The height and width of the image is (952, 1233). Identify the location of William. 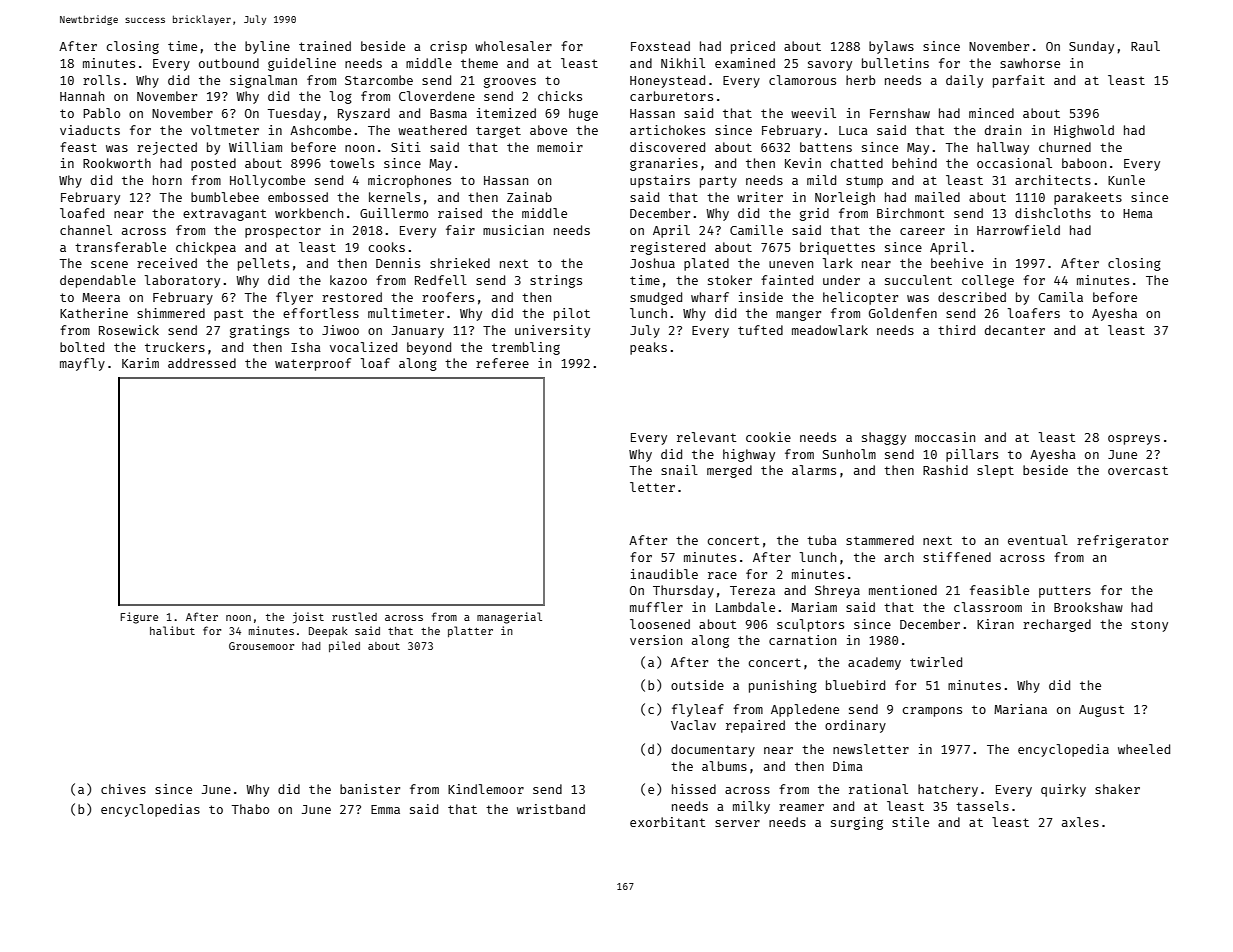
(255, 147).
